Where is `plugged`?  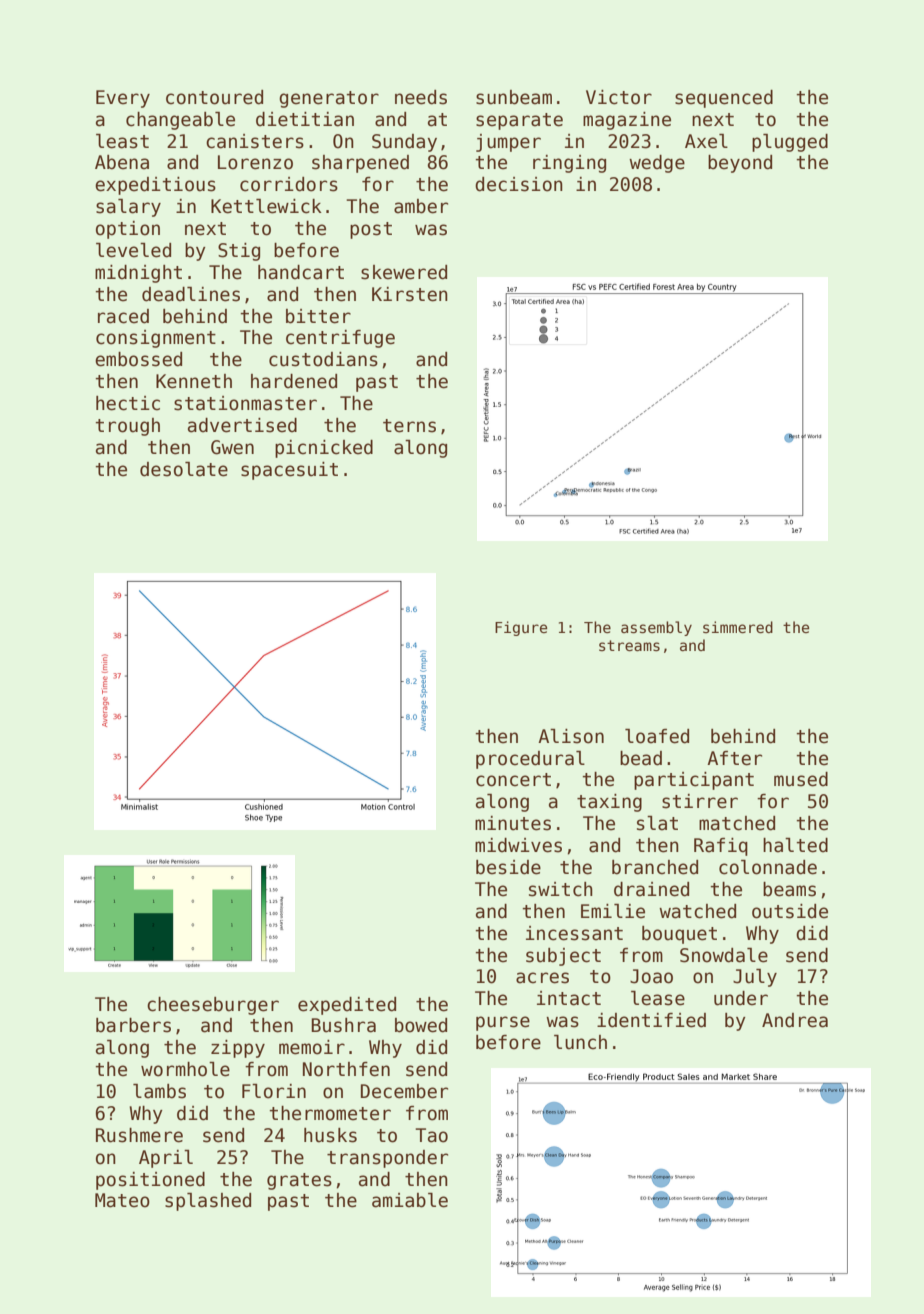
plugged is located at coordinates (790, 143).
